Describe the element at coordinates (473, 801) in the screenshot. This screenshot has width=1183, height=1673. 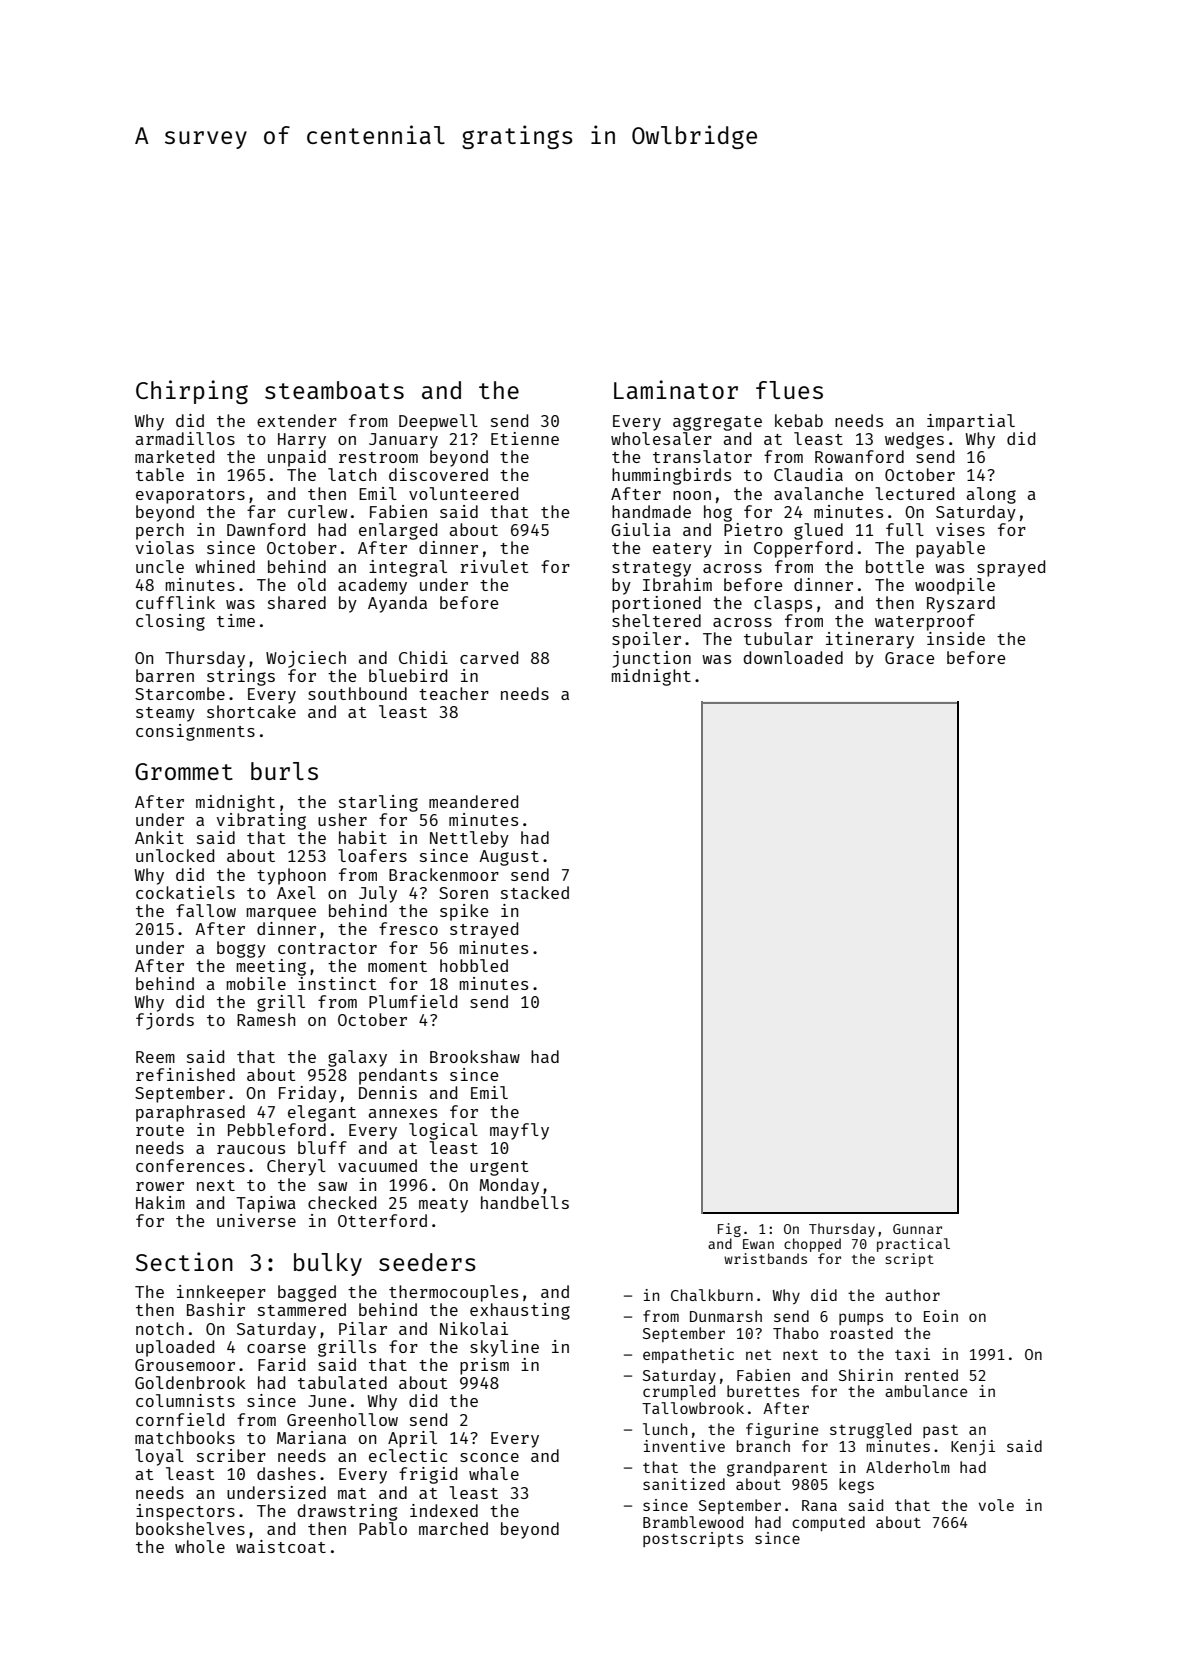
I see `meandered` at that location.
